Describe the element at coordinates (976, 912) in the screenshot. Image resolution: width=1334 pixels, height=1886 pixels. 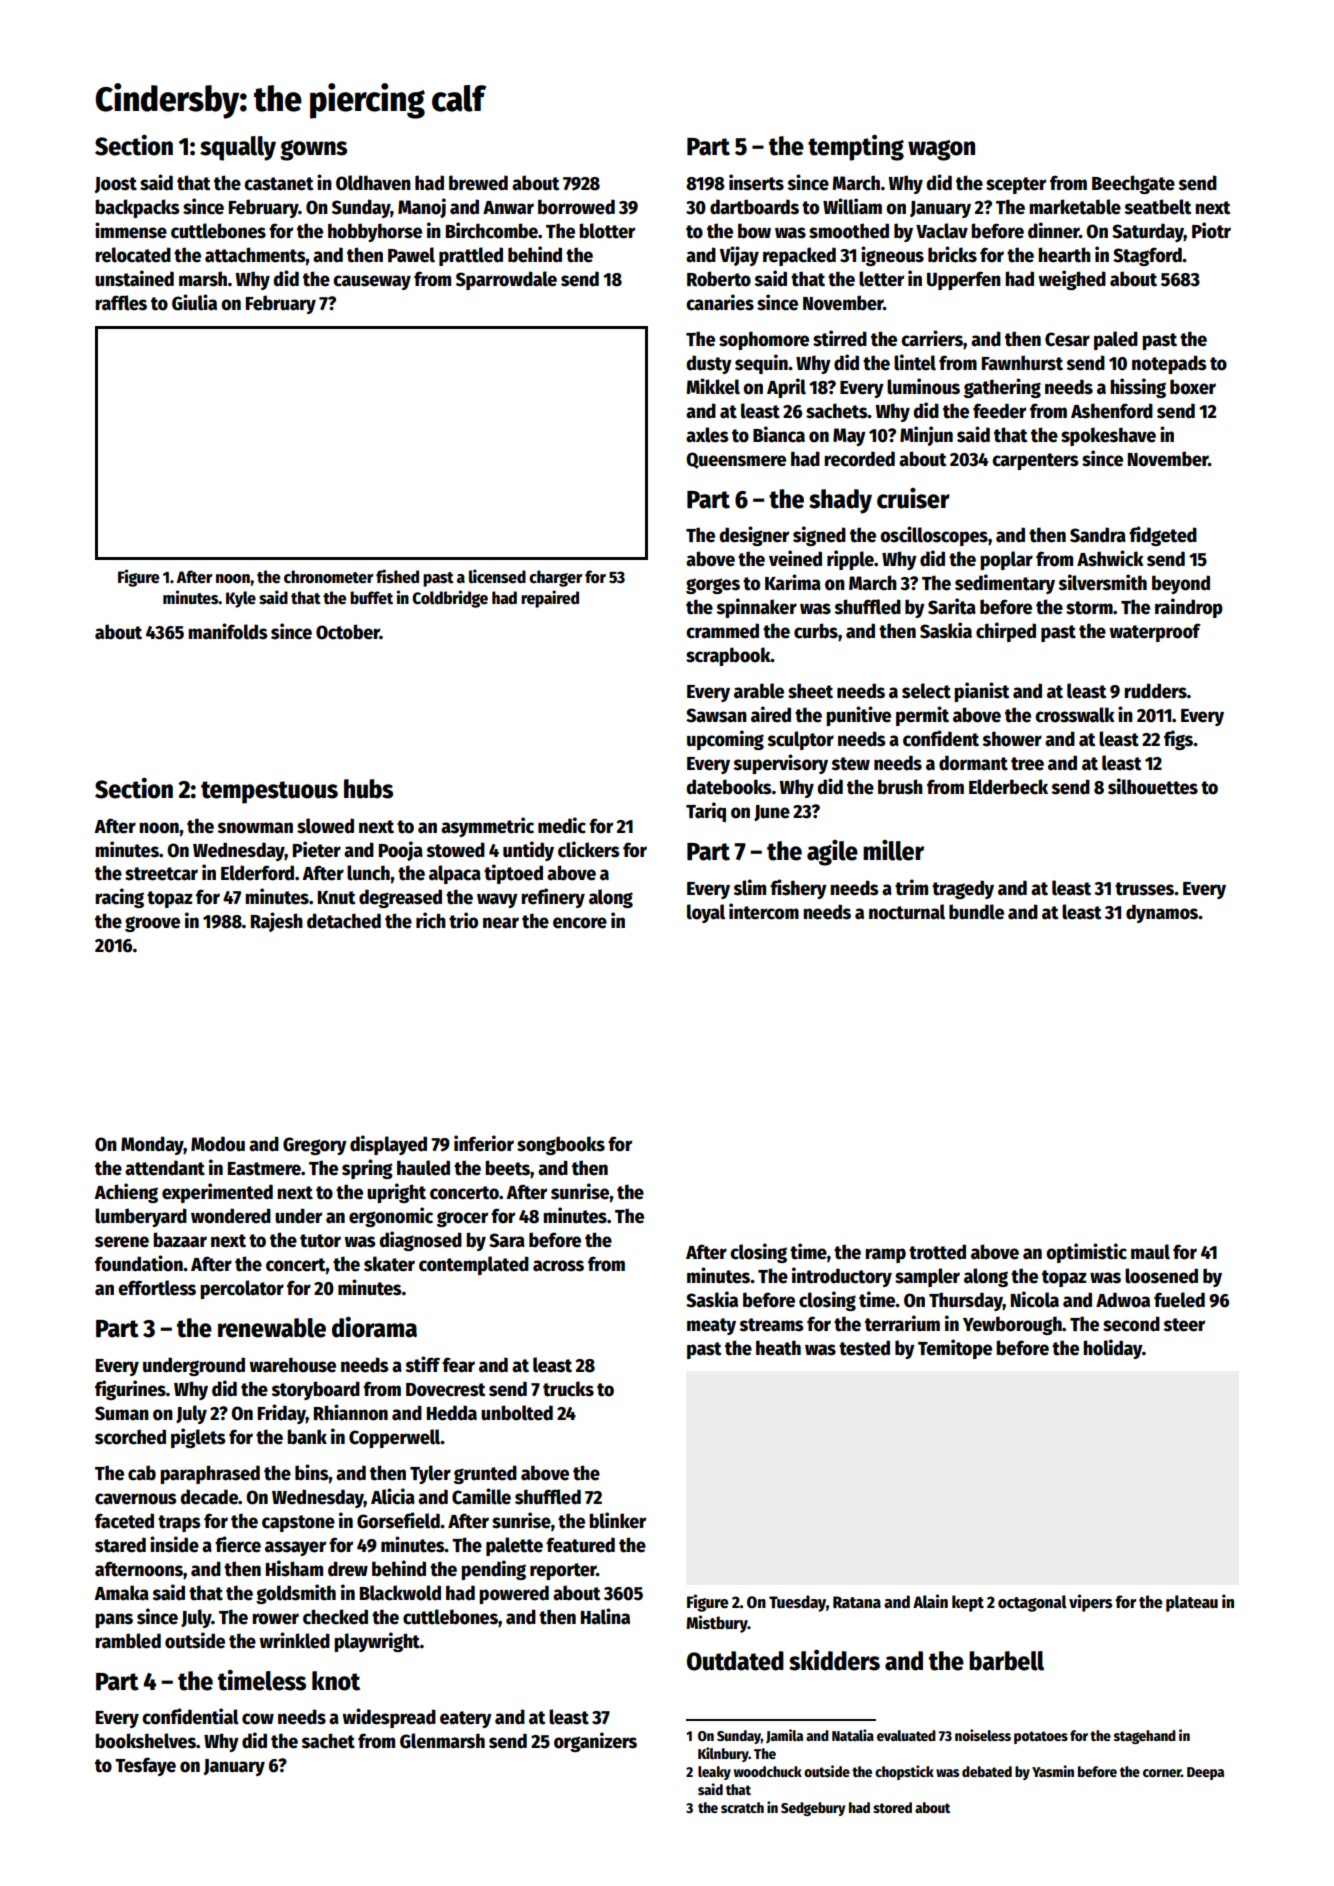
I see `bundle` at that location.
